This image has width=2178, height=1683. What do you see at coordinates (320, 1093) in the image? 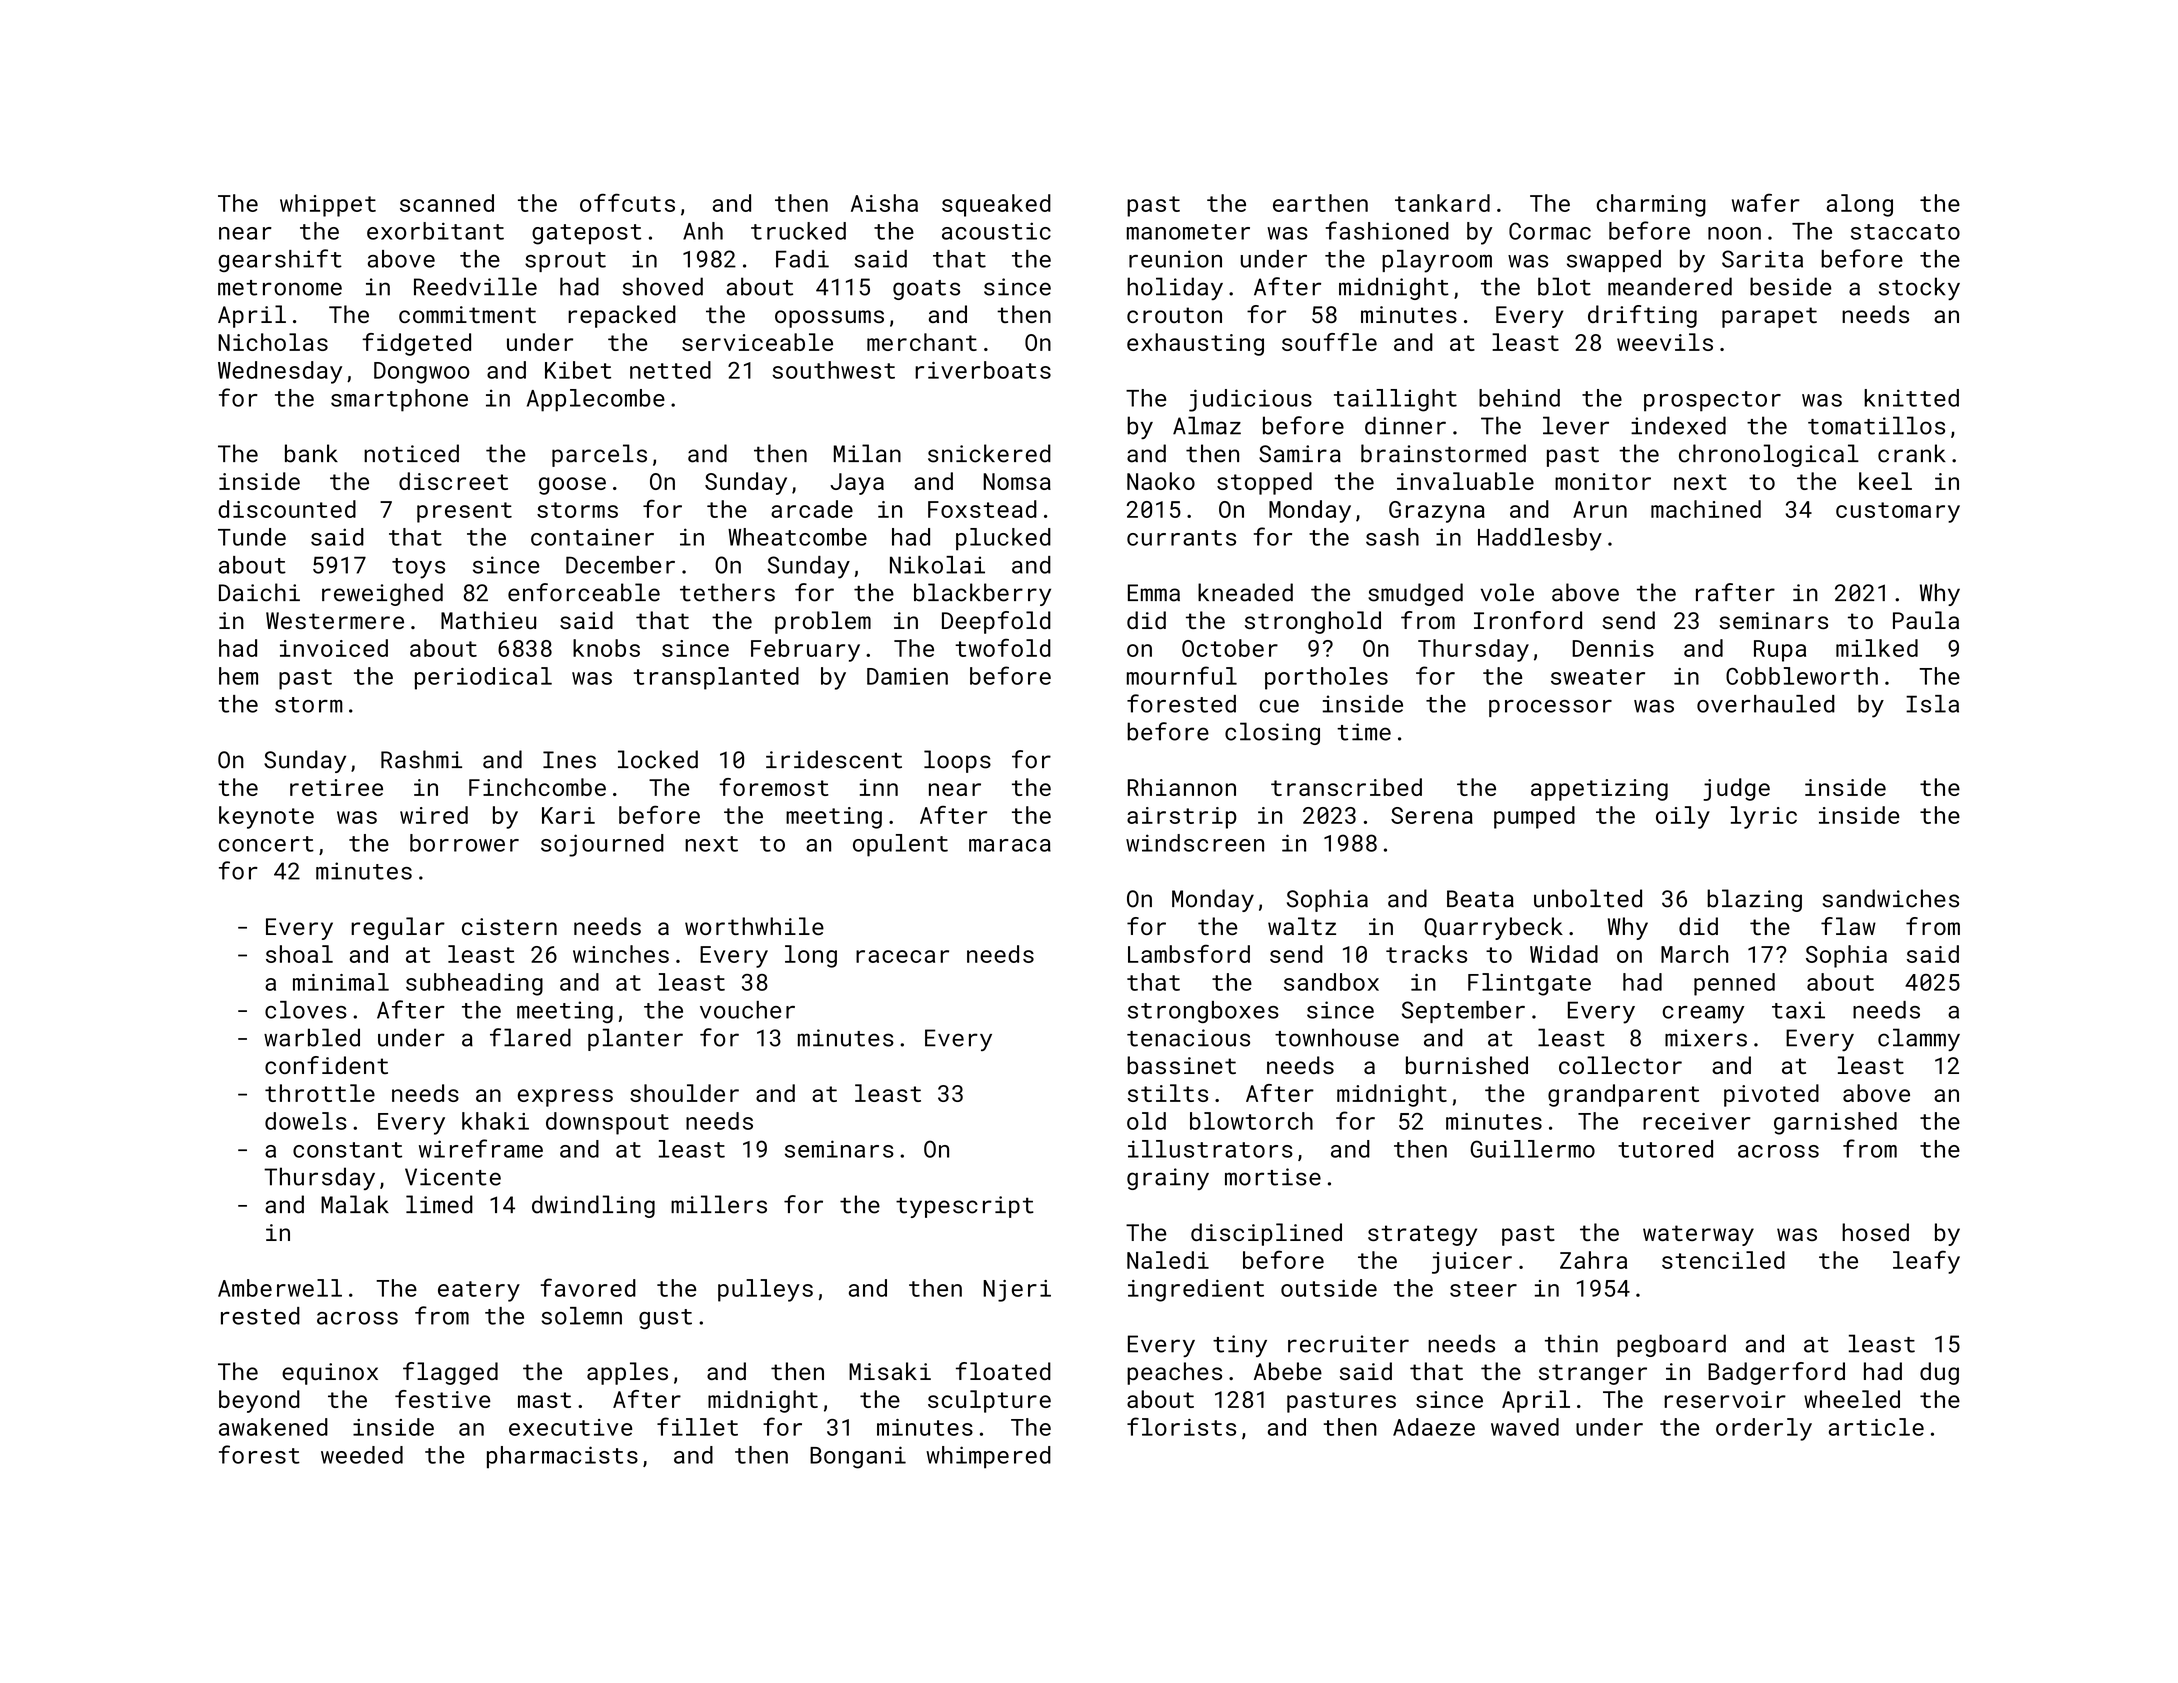
I see `throttle` at bounding box center [320, 1093].
